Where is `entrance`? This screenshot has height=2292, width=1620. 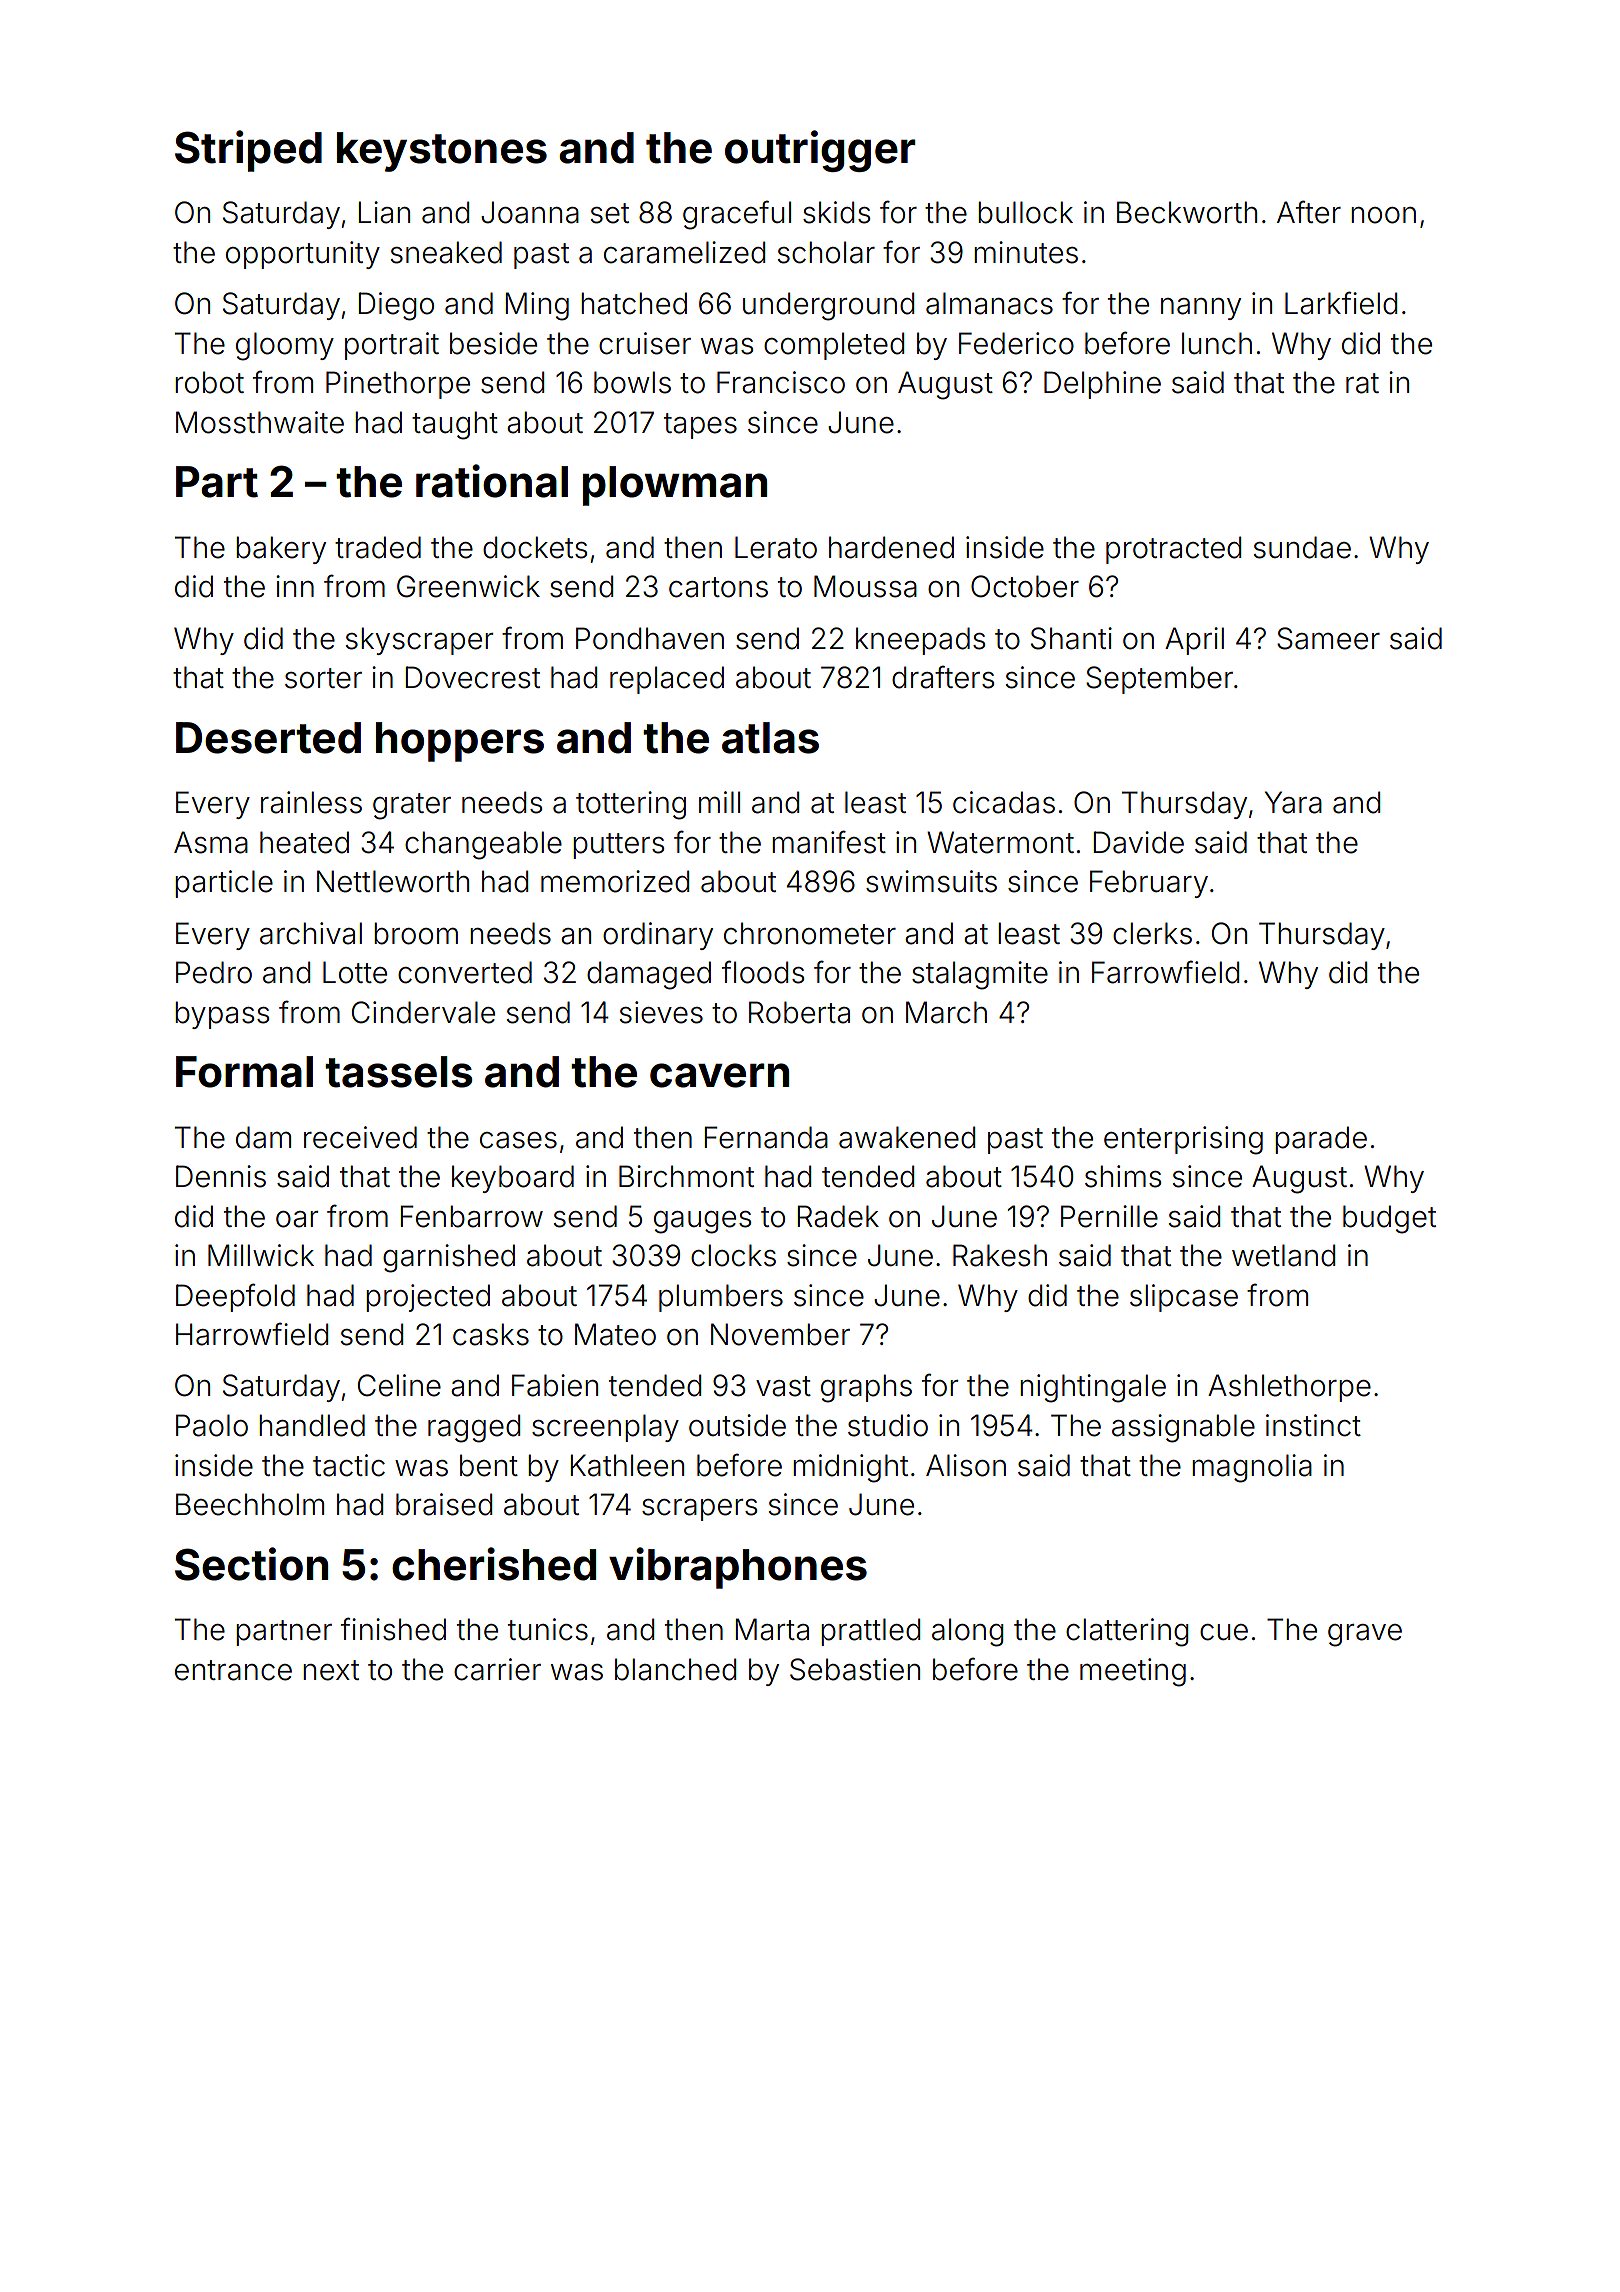
entrance is located at coordinates (233, 1670).
